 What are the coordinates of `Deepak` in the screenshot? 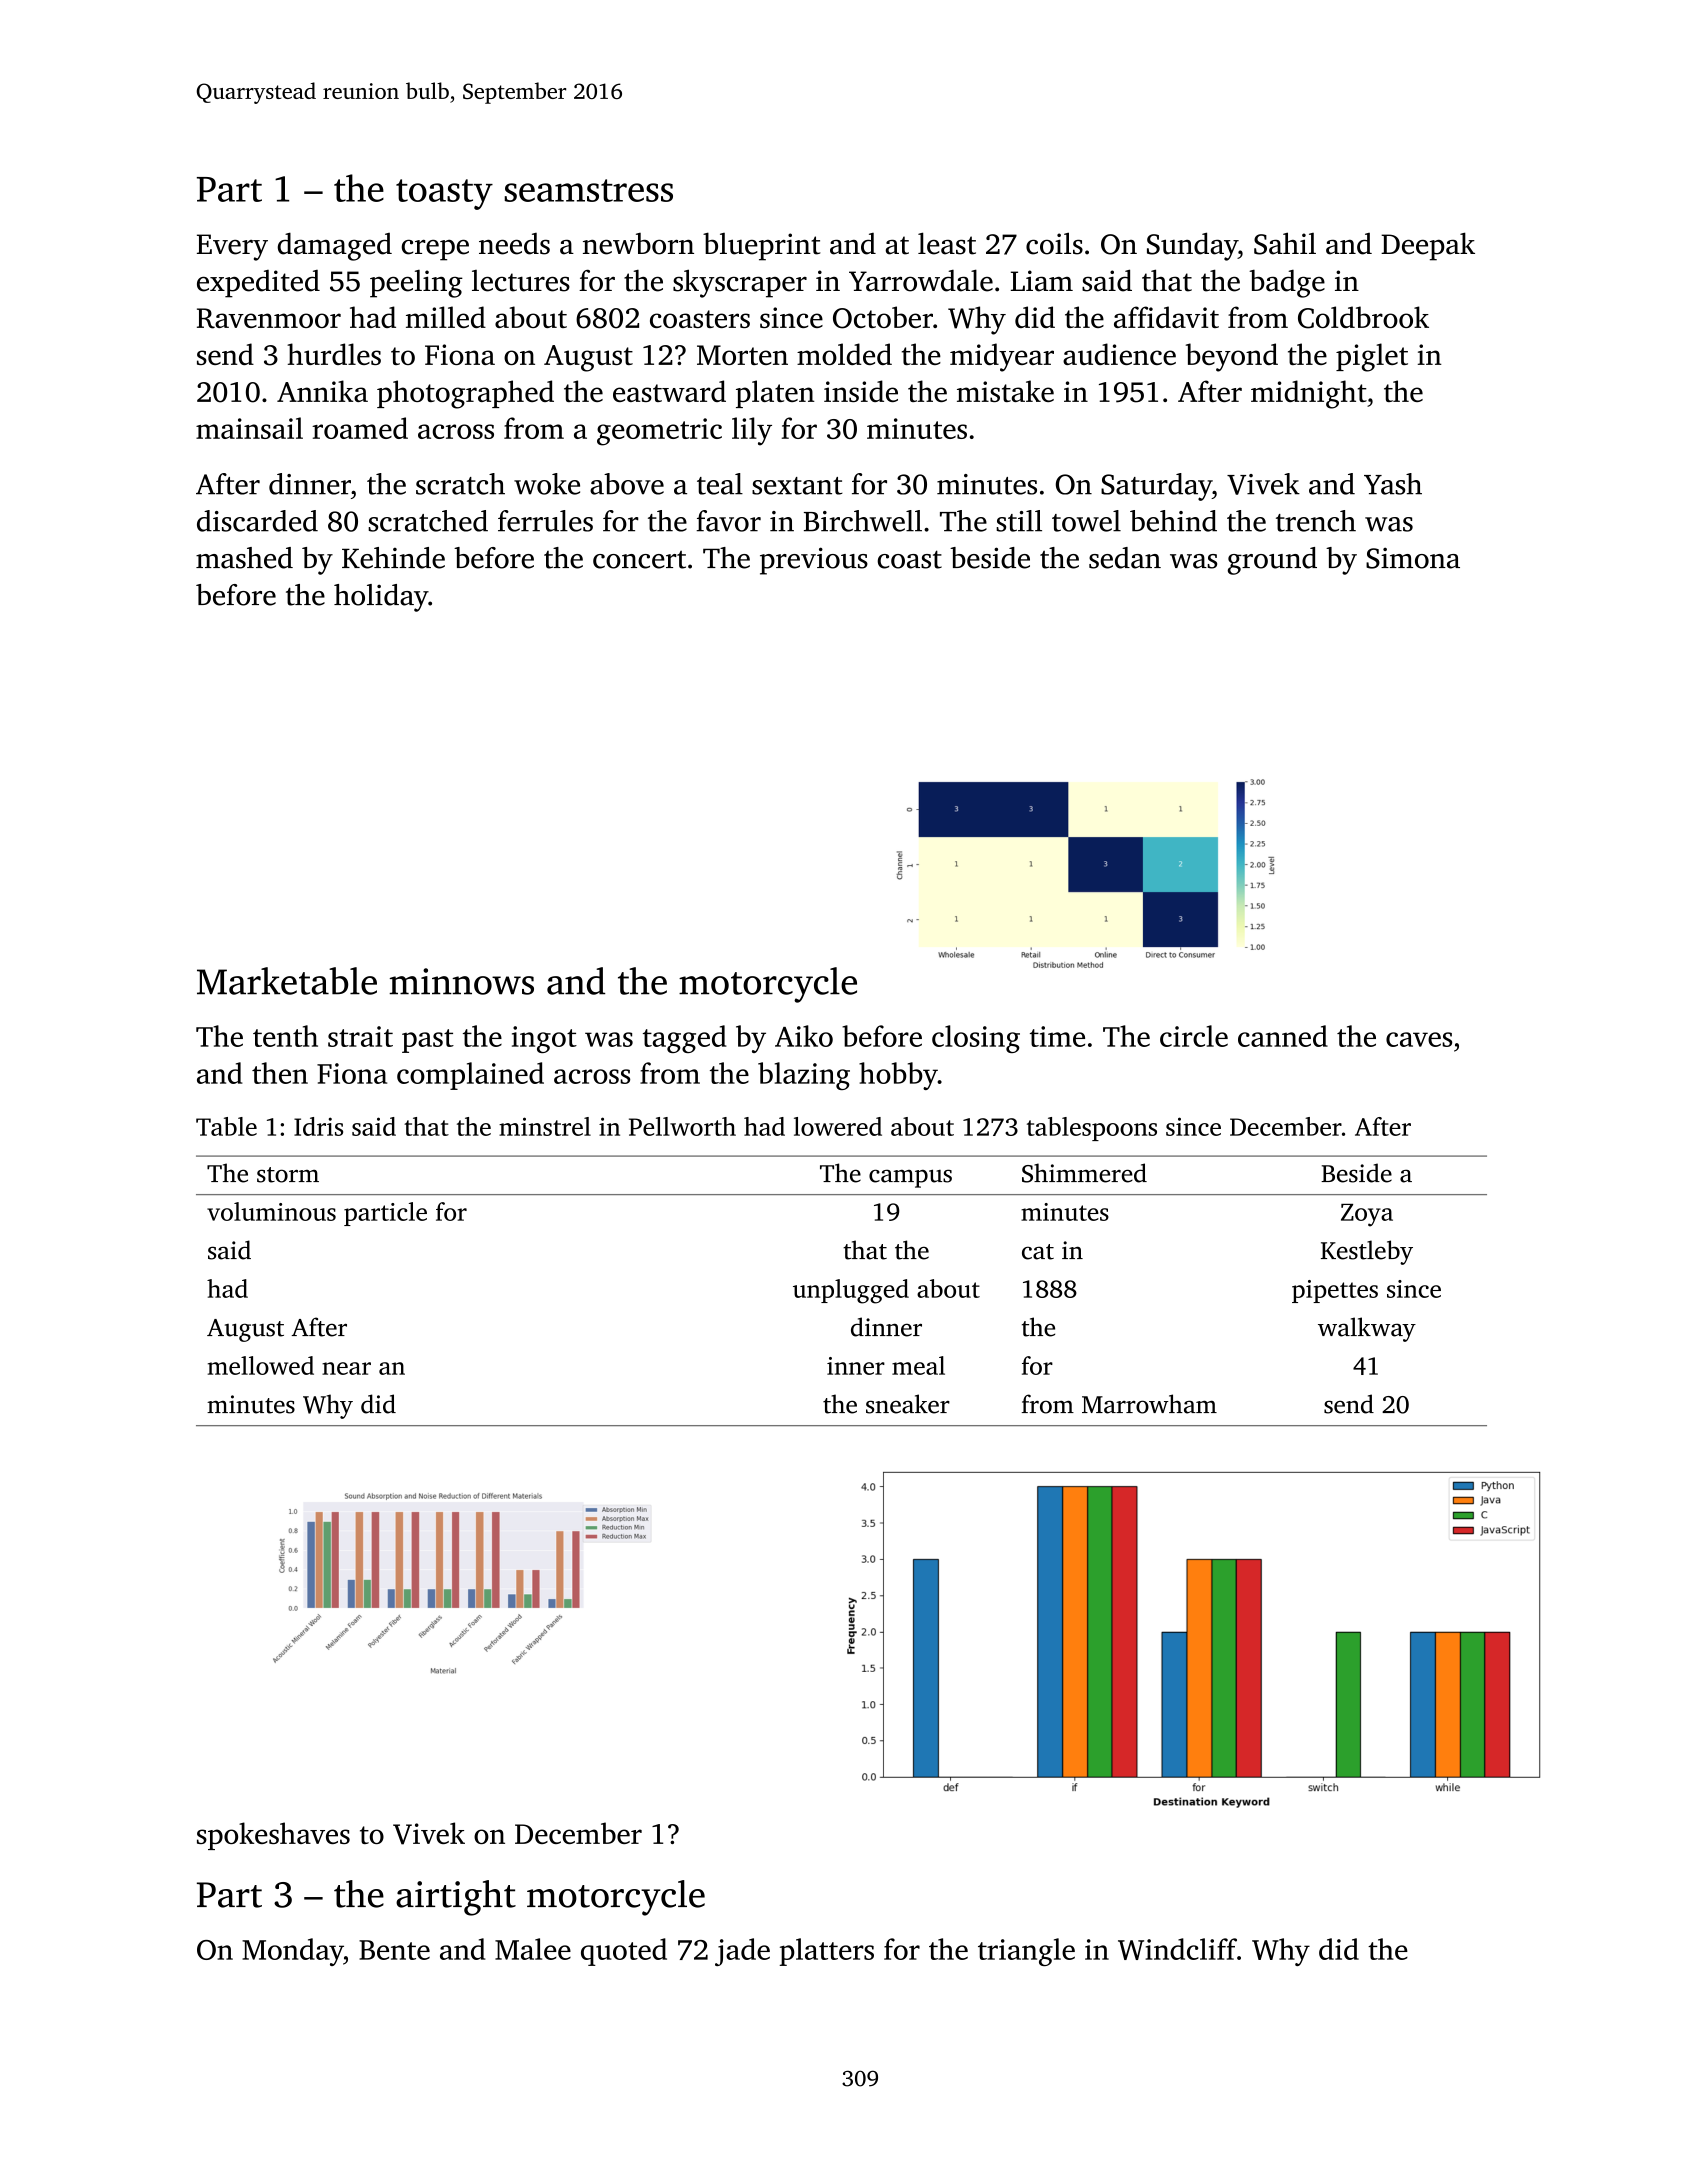 It's located at (1428, 246).
